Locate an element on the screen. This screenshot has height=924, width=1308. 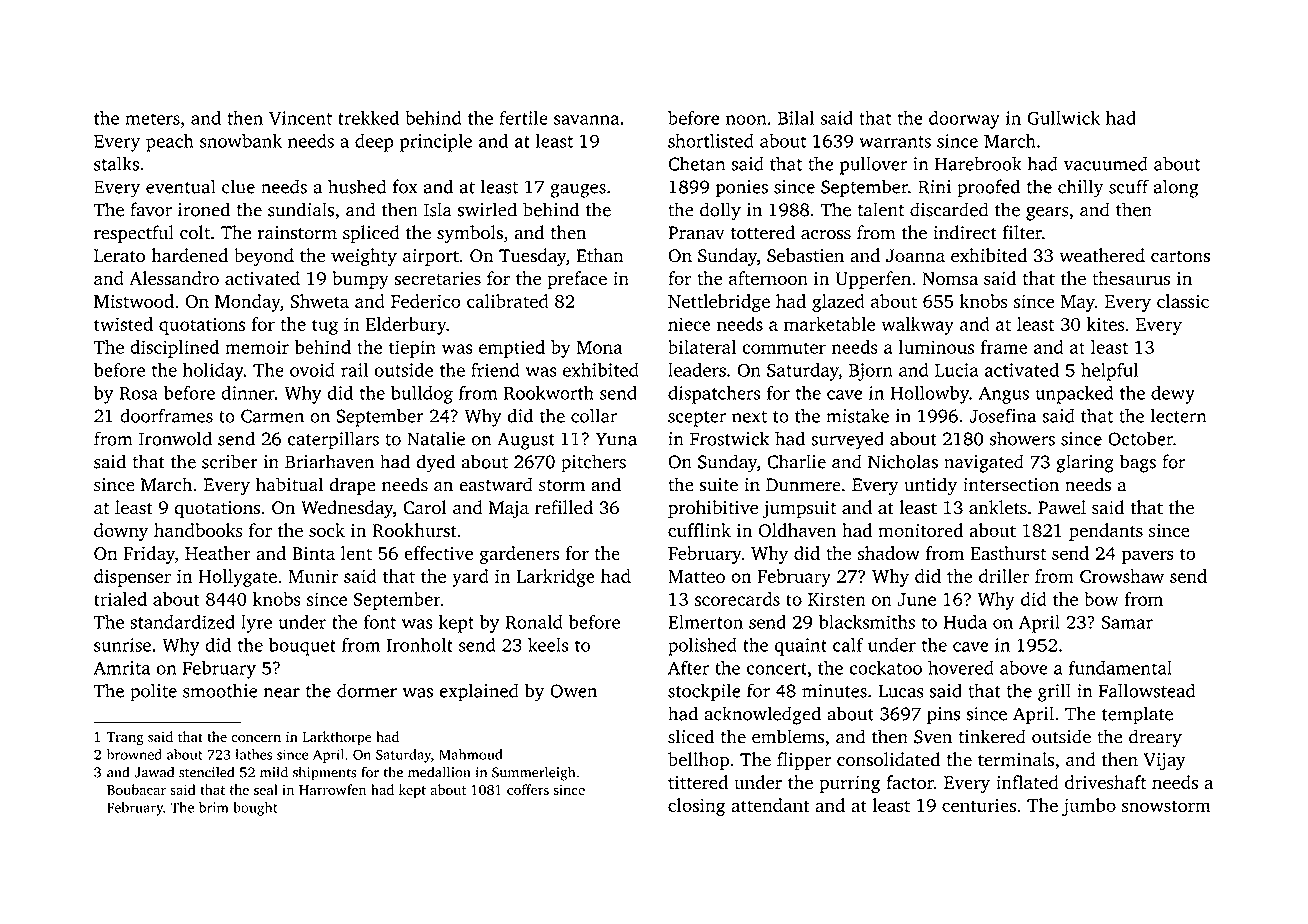
meters is located at coordinates (152, 119).
